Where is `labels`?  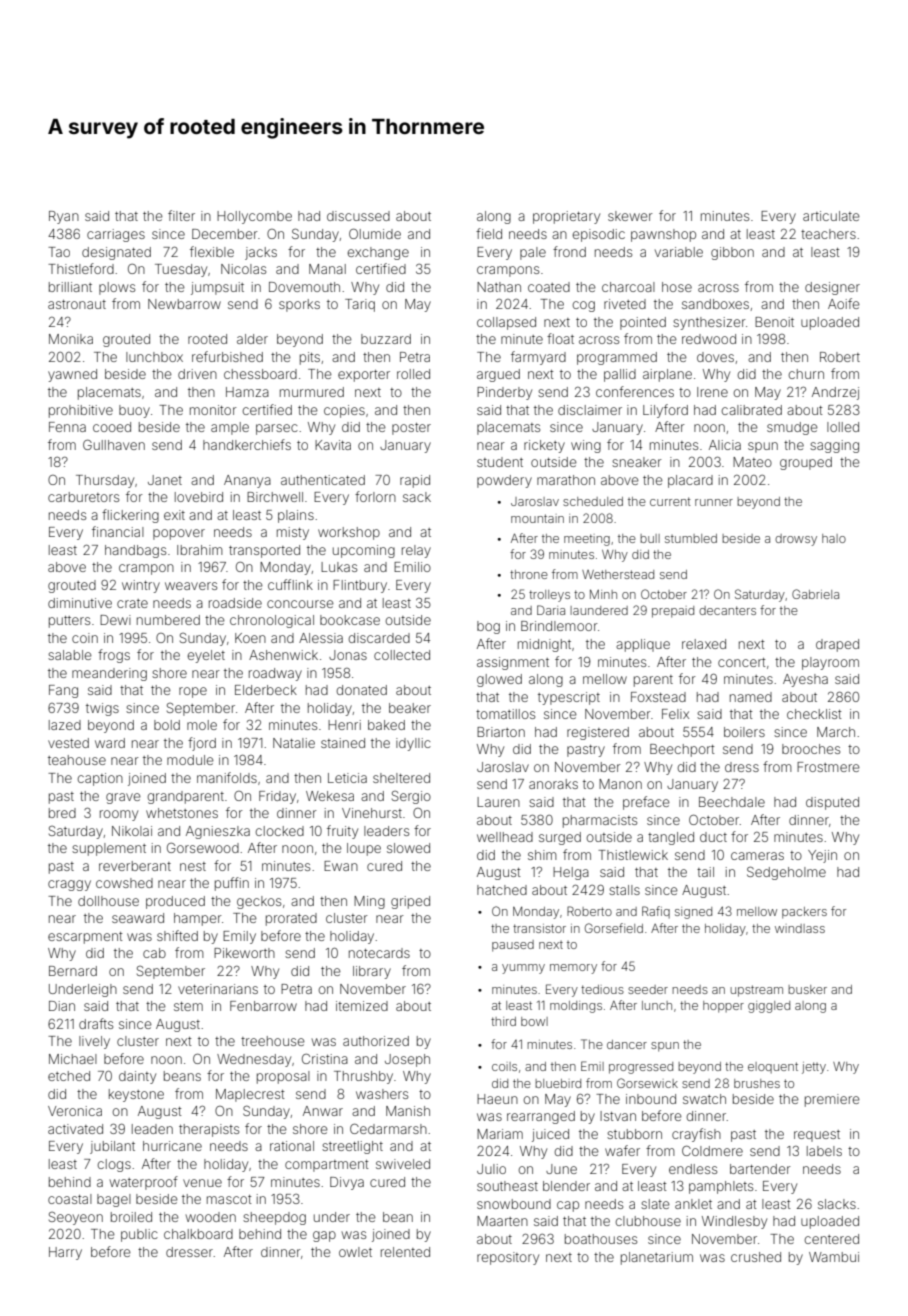 labels is located at coordinates (824, 1151).
